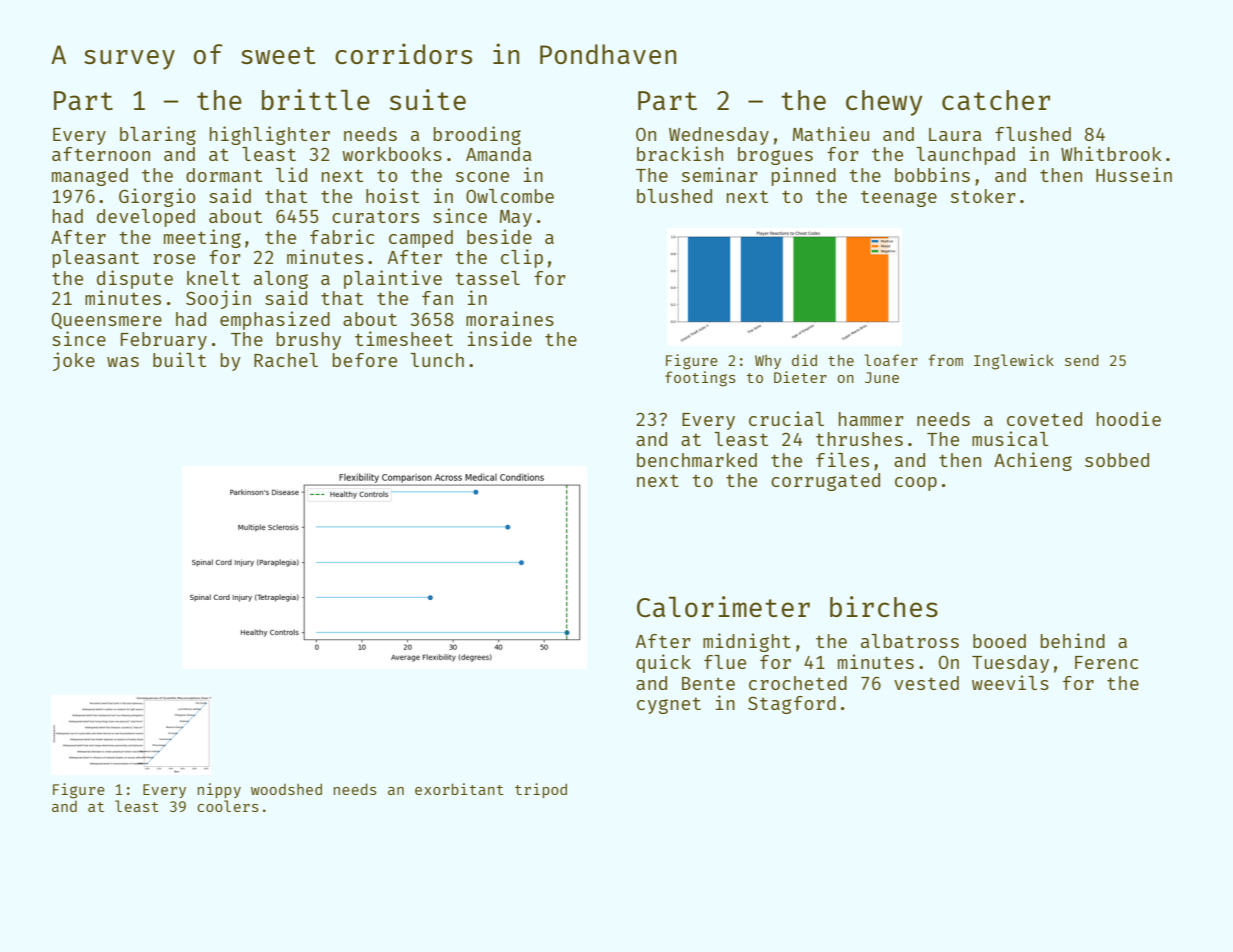 The width and height of the page is (1233, 952). Describe the element at coordinates (541, 790) in the page. I see `tripod` at that location.
